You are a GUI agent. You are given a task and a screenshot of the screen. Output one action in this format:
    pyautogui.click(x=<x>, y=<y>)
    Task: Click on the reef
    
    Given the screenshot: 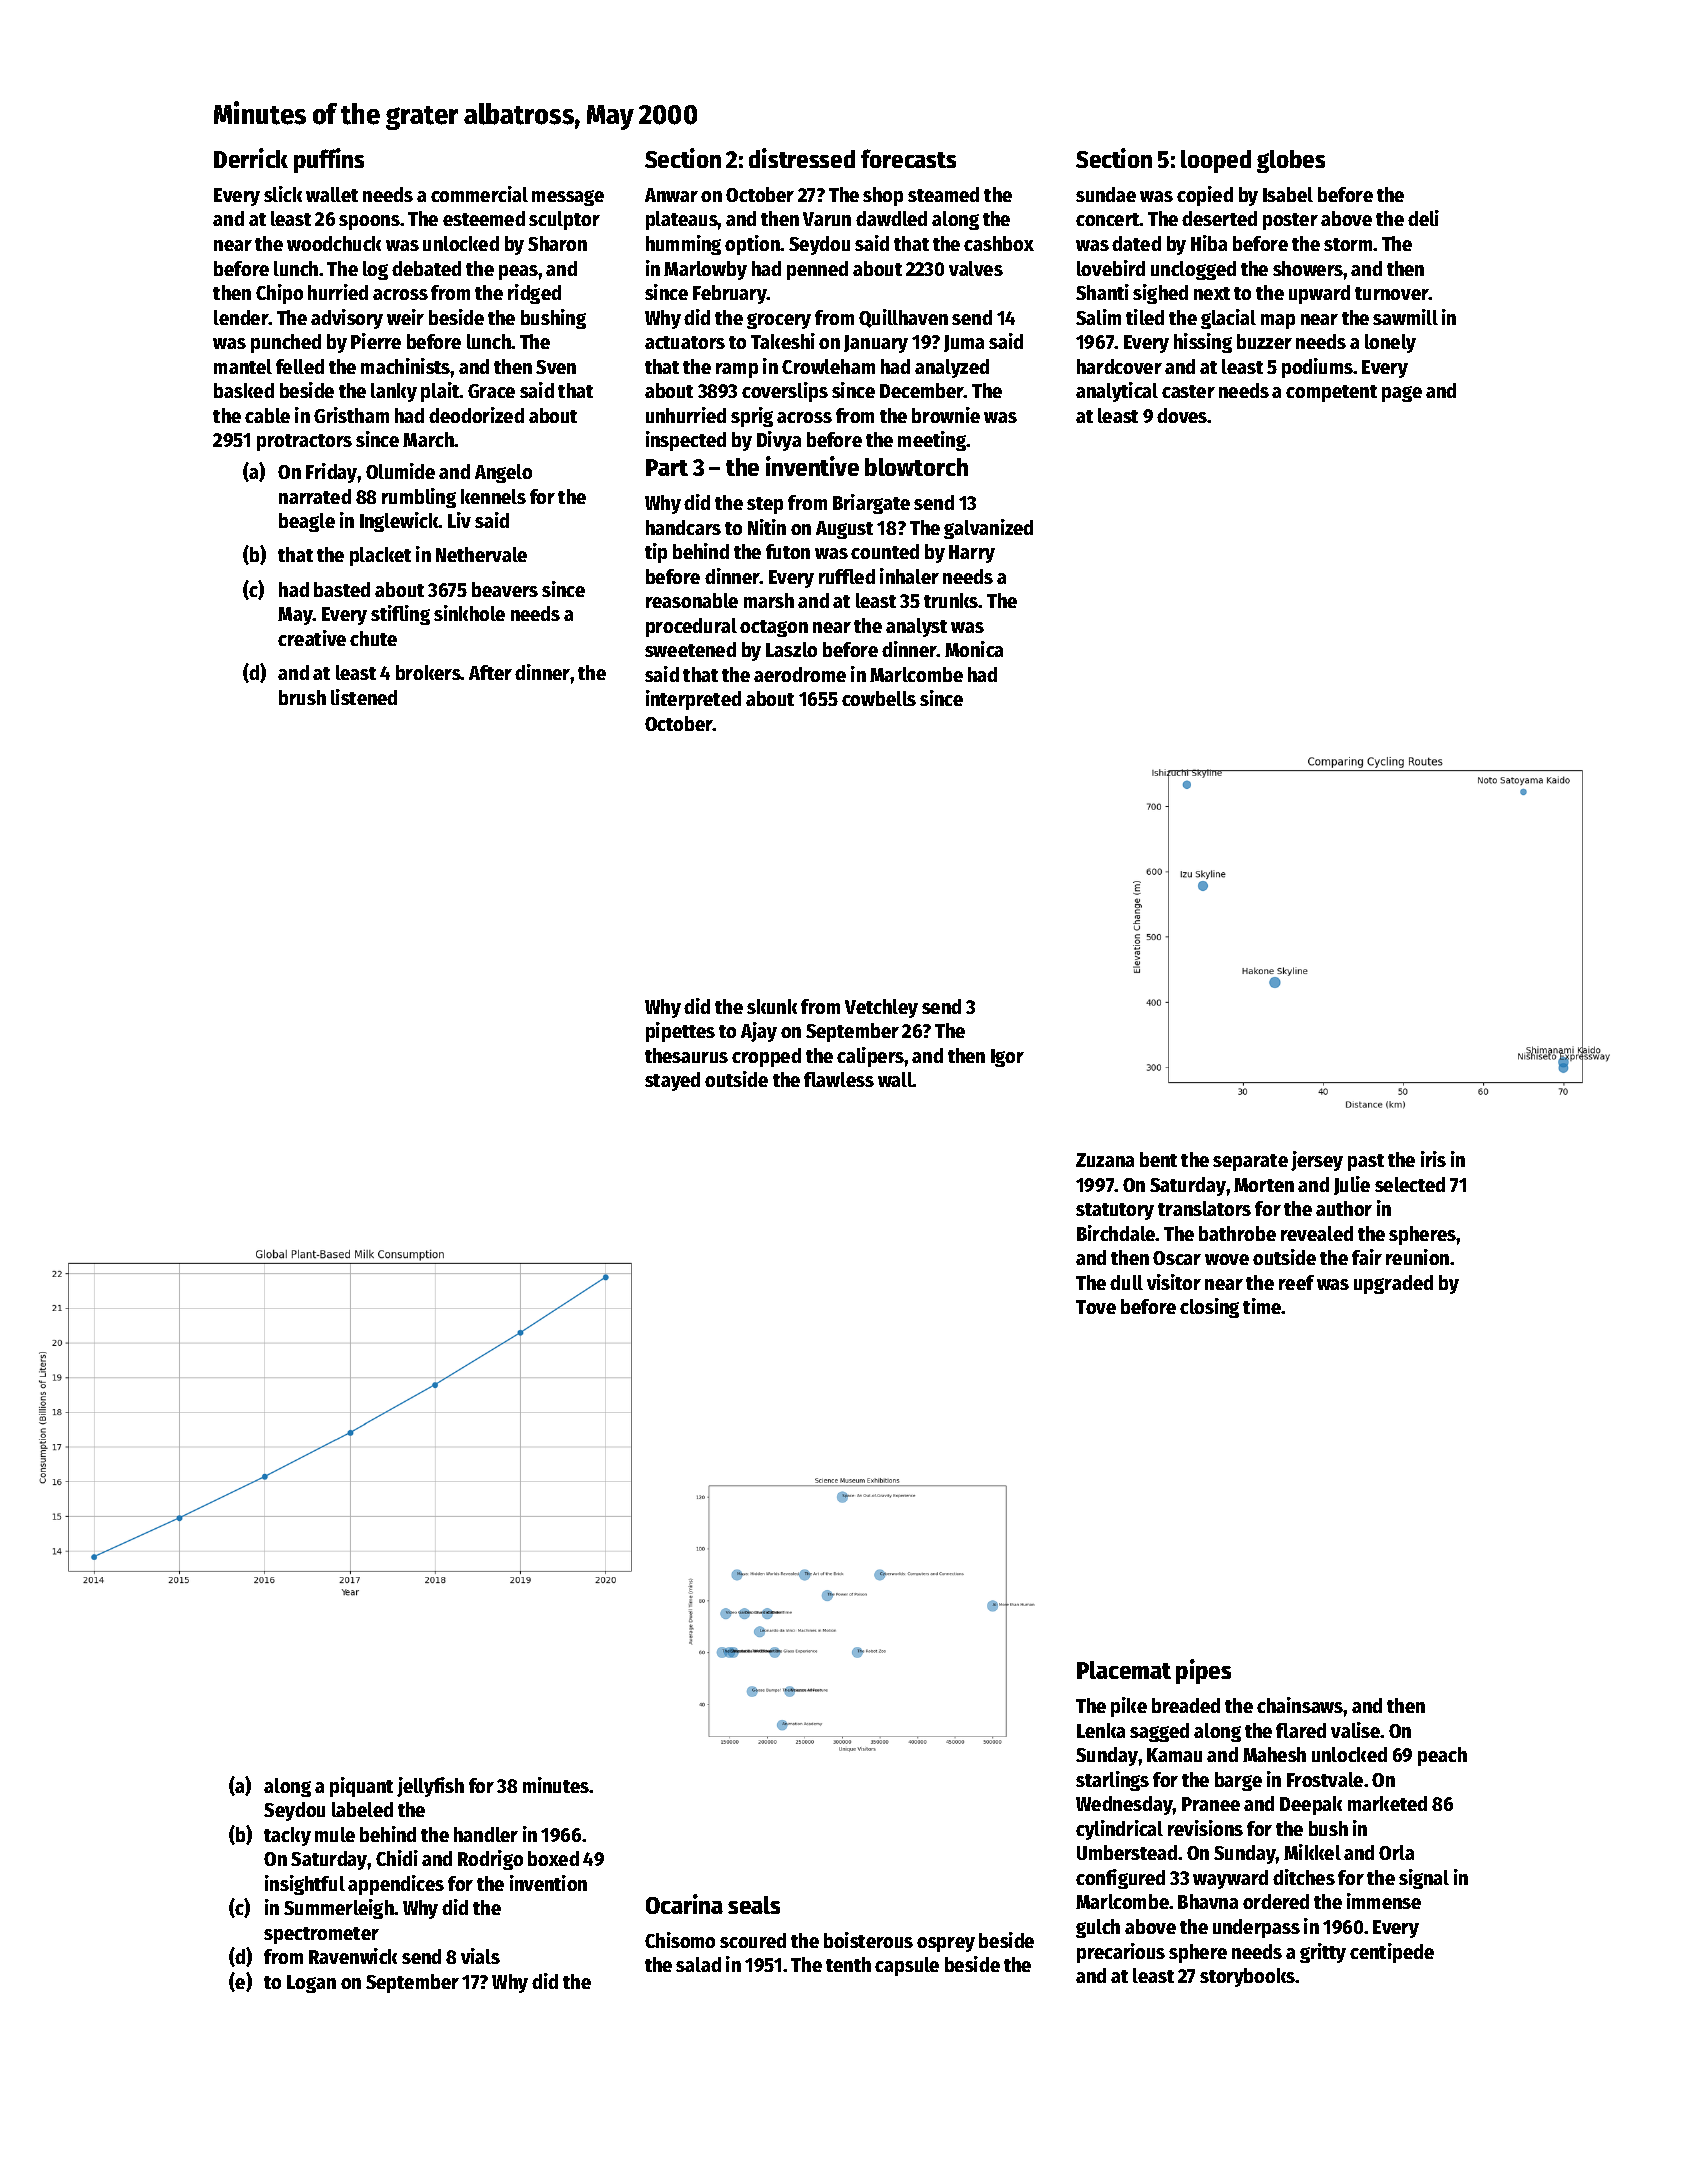 What is the action you would take?
    pyautogui.click(x=1296, y=1282)
